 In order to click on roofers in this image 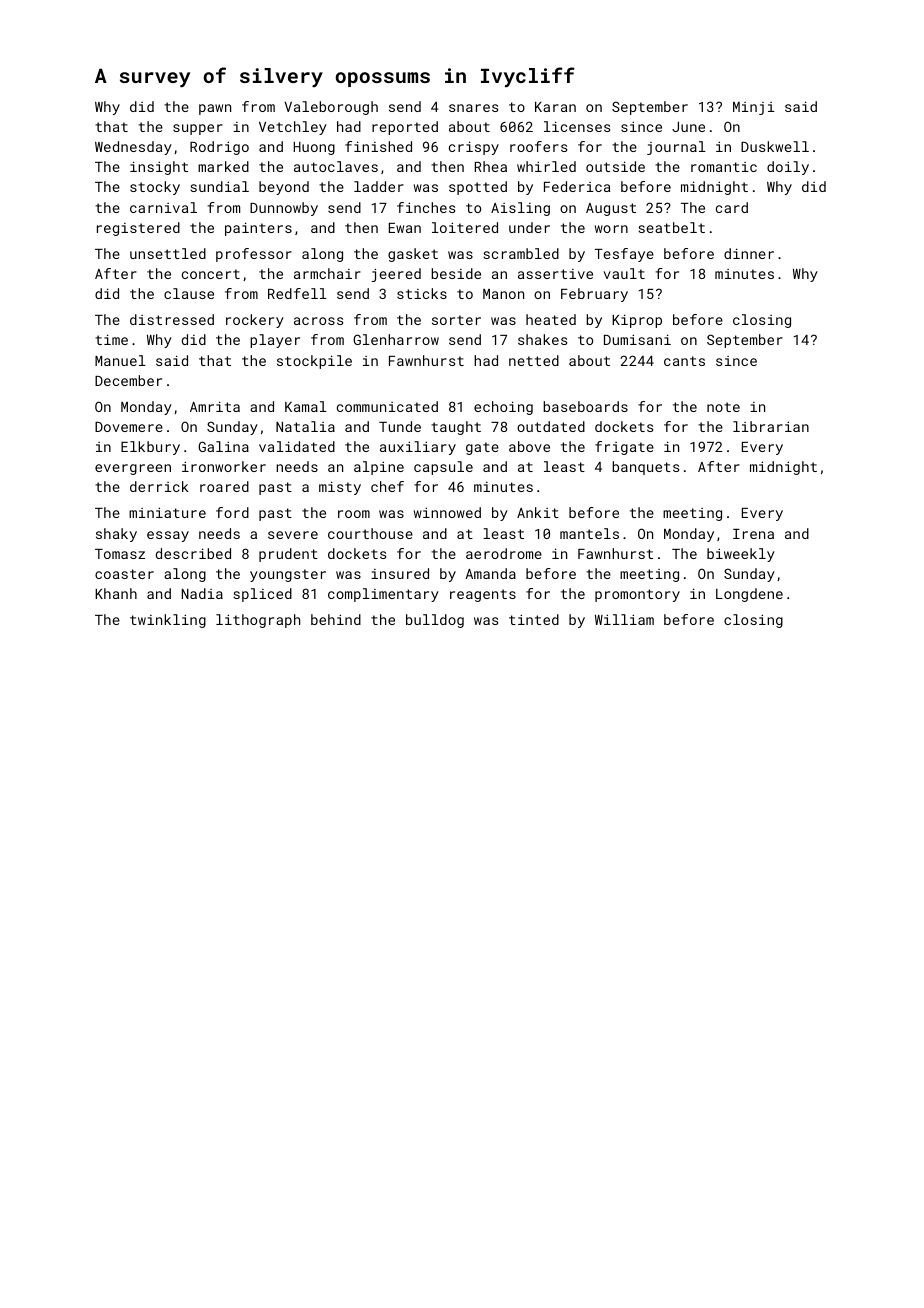, I will do `click(538, 146)`.
